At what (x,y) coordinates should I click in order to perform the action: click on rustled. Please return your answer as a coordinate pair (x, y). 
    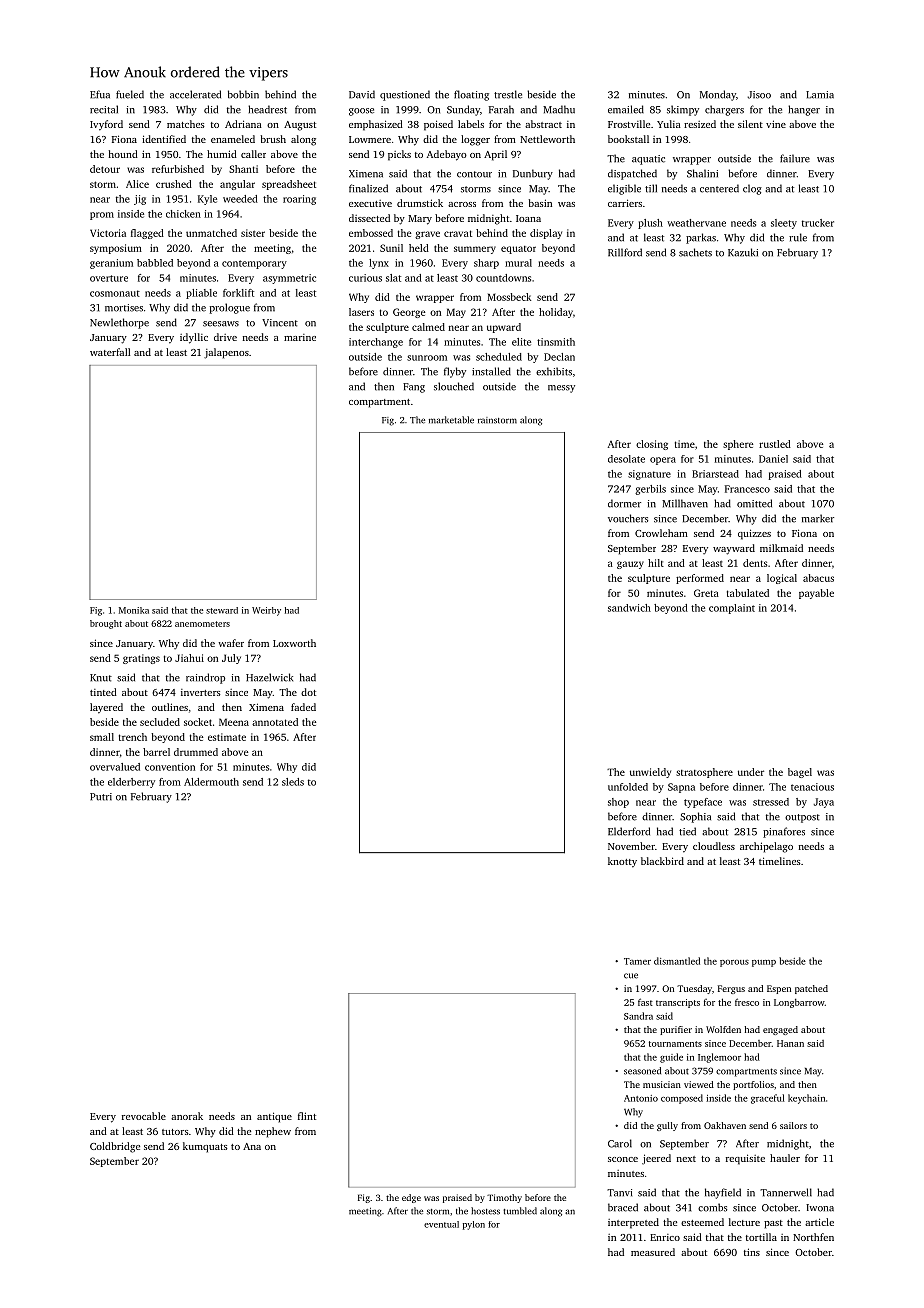
    Looking at the image, I should click on (775, 444).
